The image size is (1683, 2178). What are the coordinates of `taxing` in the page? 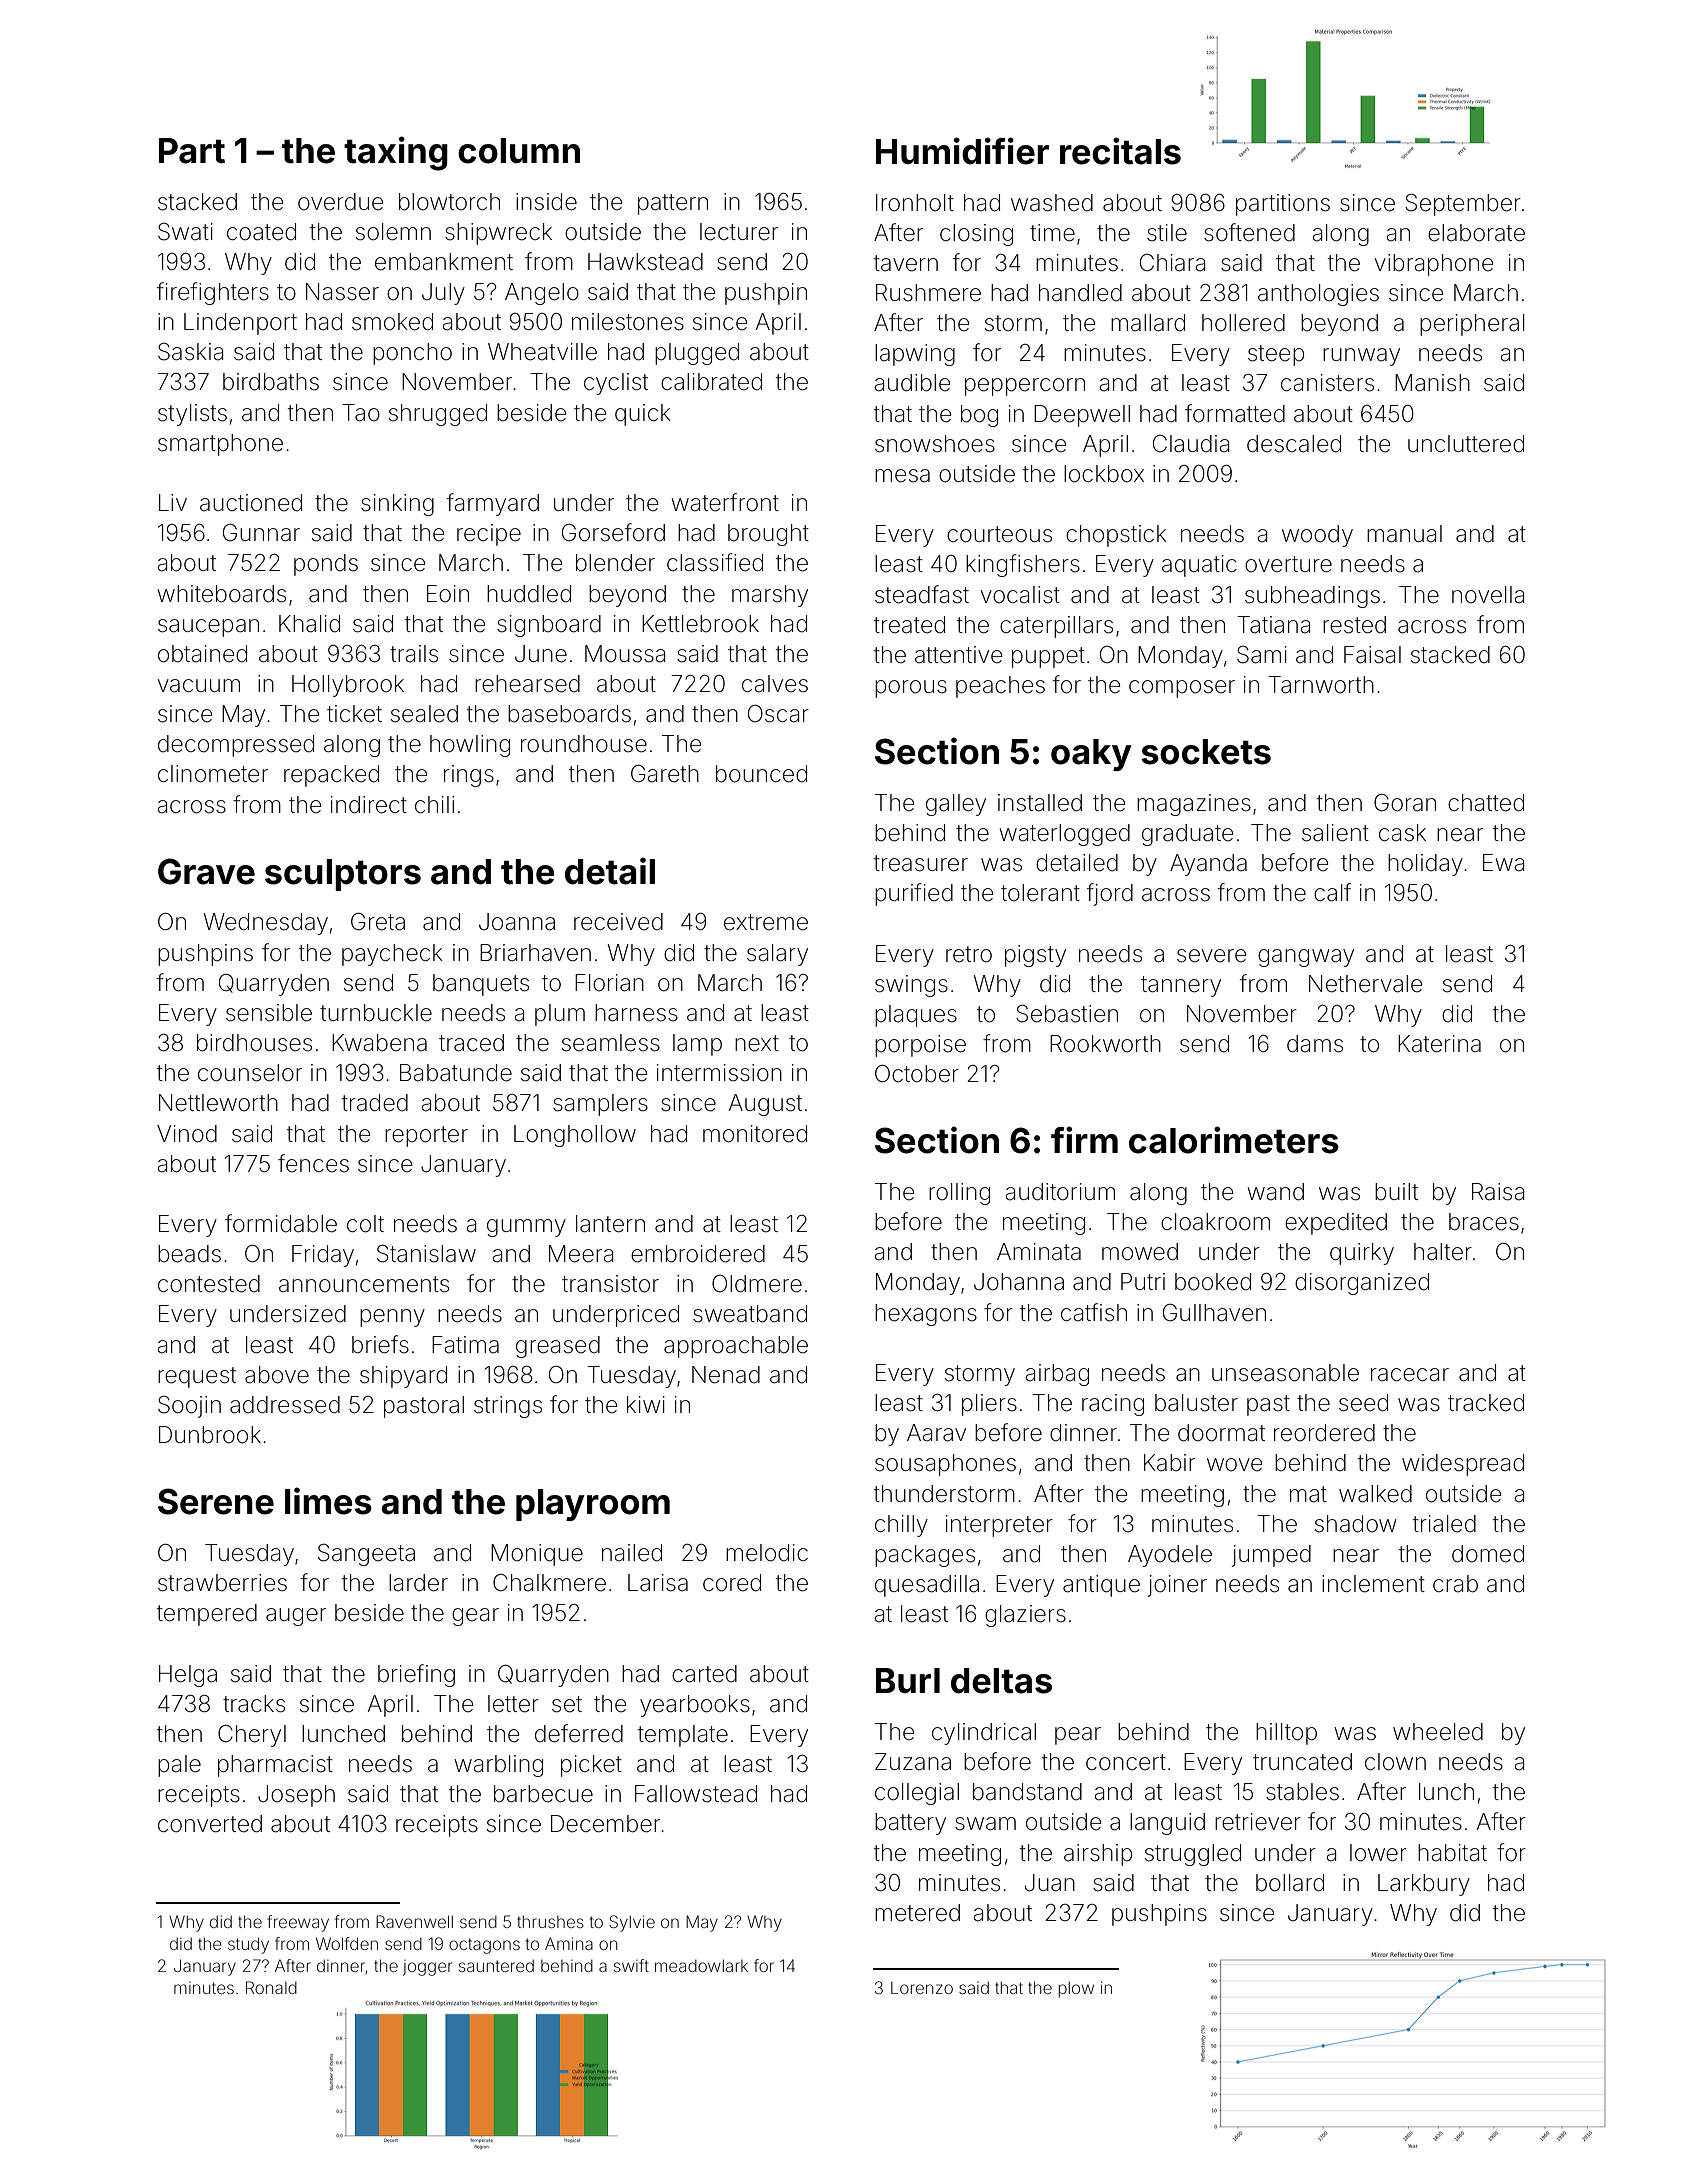 It's located at (396, 153).
